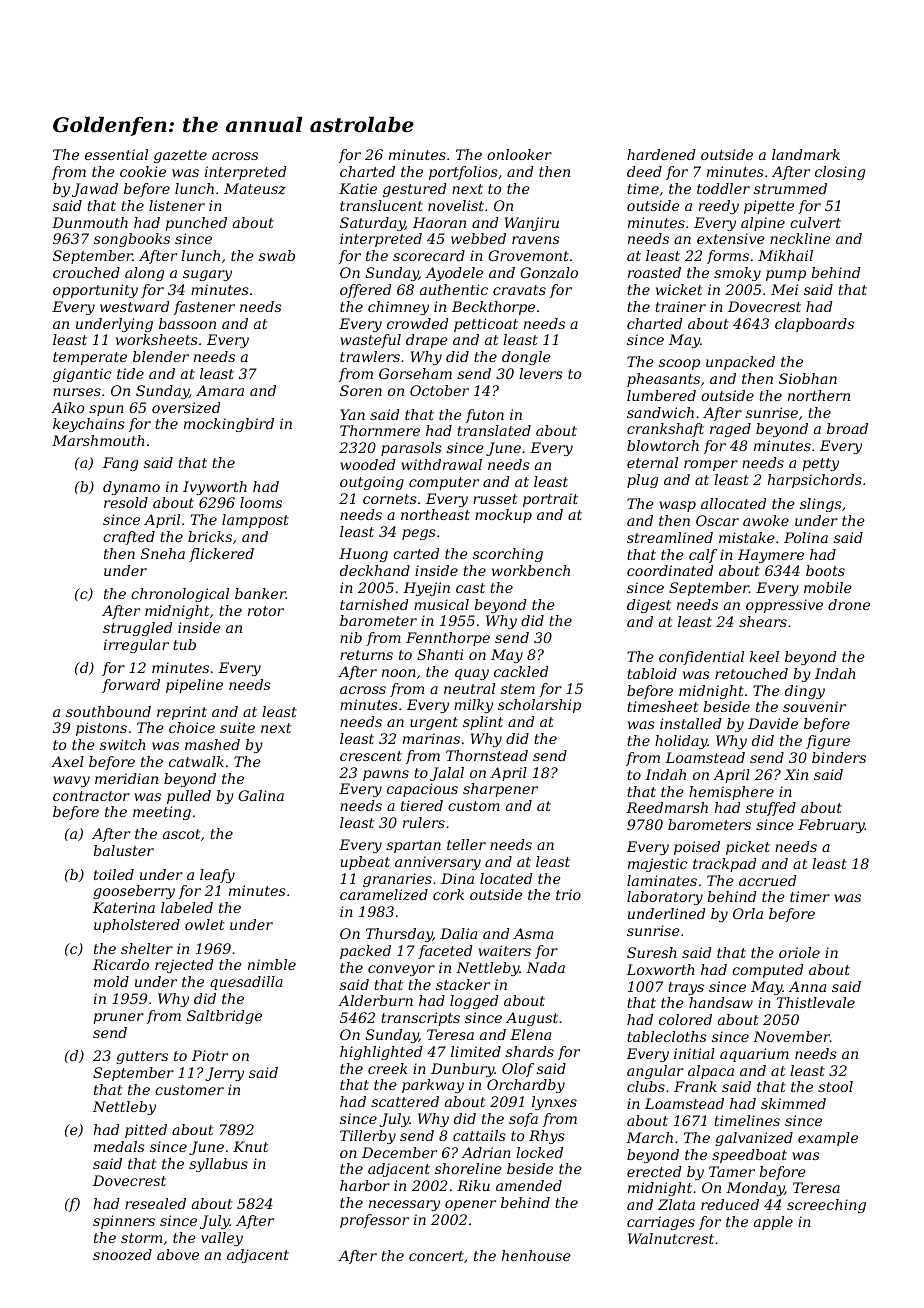 The height and width of the screenshot is (1308, 924). I want to click on pistons, so click(101, 729).
